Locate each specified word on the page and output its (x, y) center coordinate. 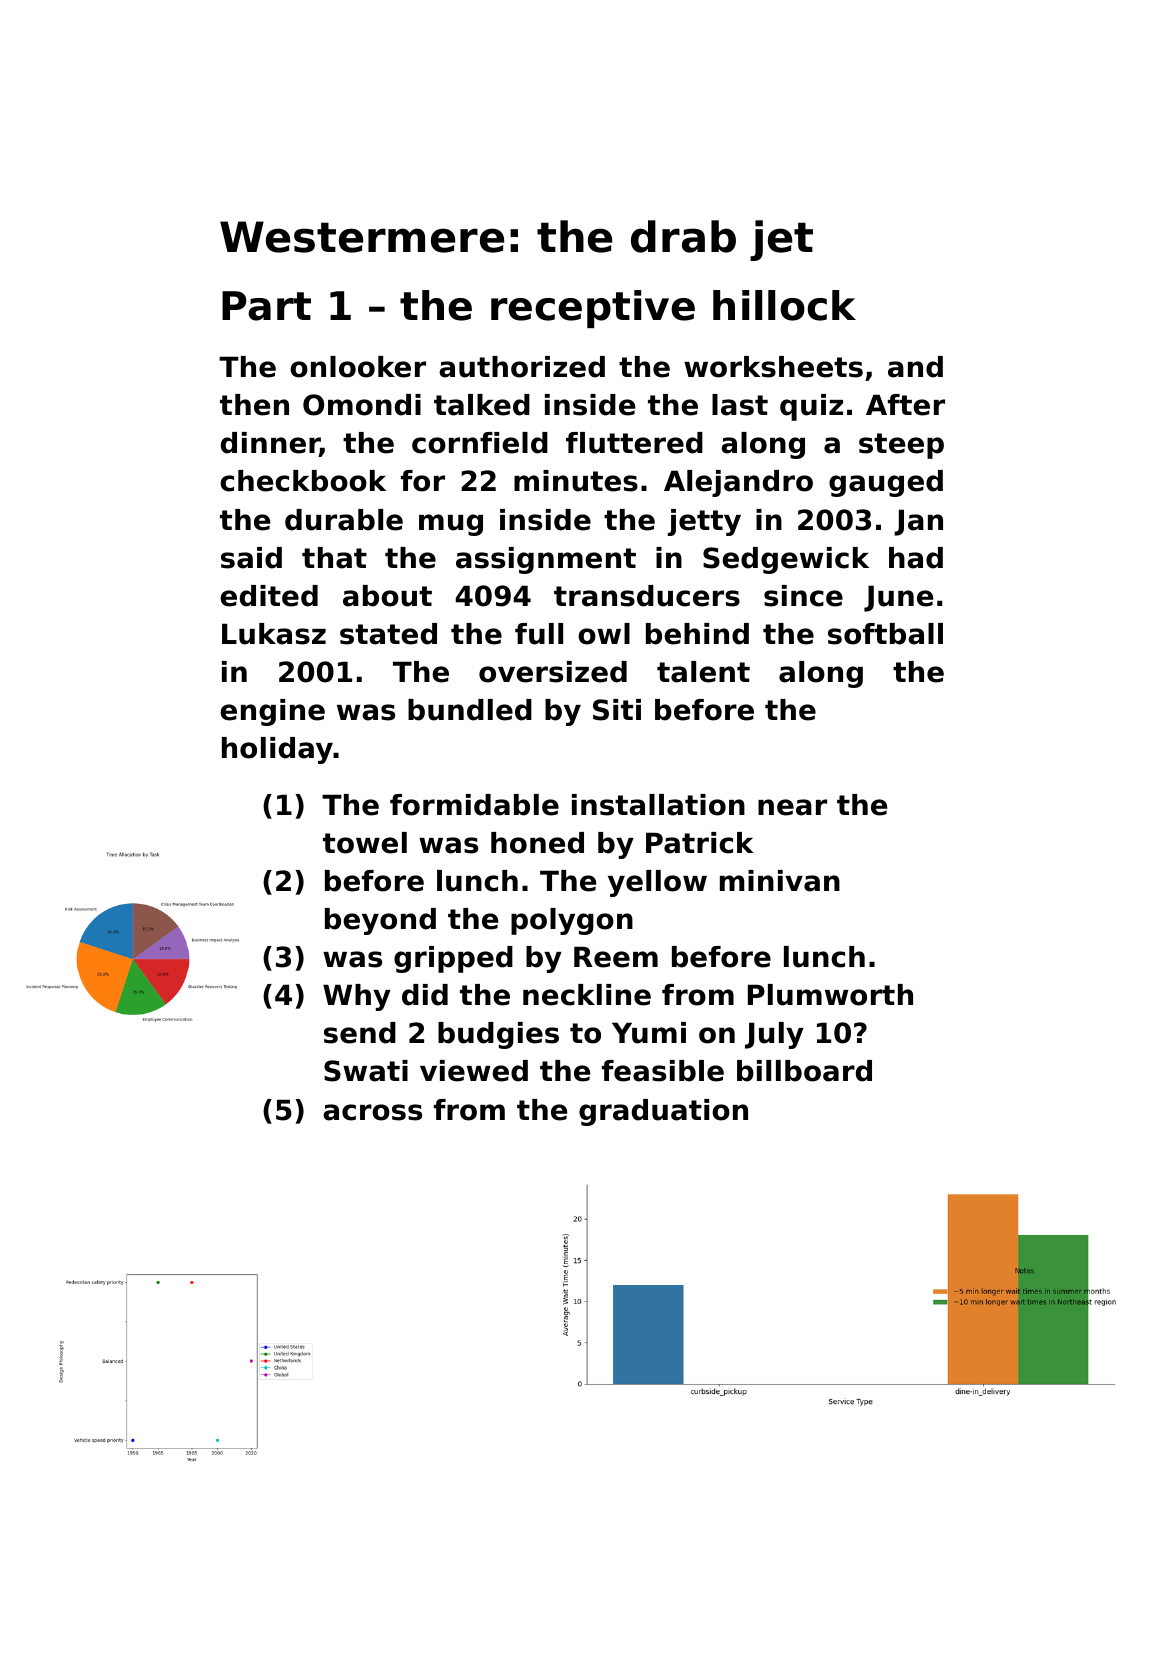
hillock (784, 305)
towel (365, 843)
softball (885, 634)
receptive (593, 309)
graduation (663, 1112)
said (251, 558)
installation (658, 805)
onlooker (358, 367)
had (916, 558)
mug (451, 525)
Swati (366, 1071)
